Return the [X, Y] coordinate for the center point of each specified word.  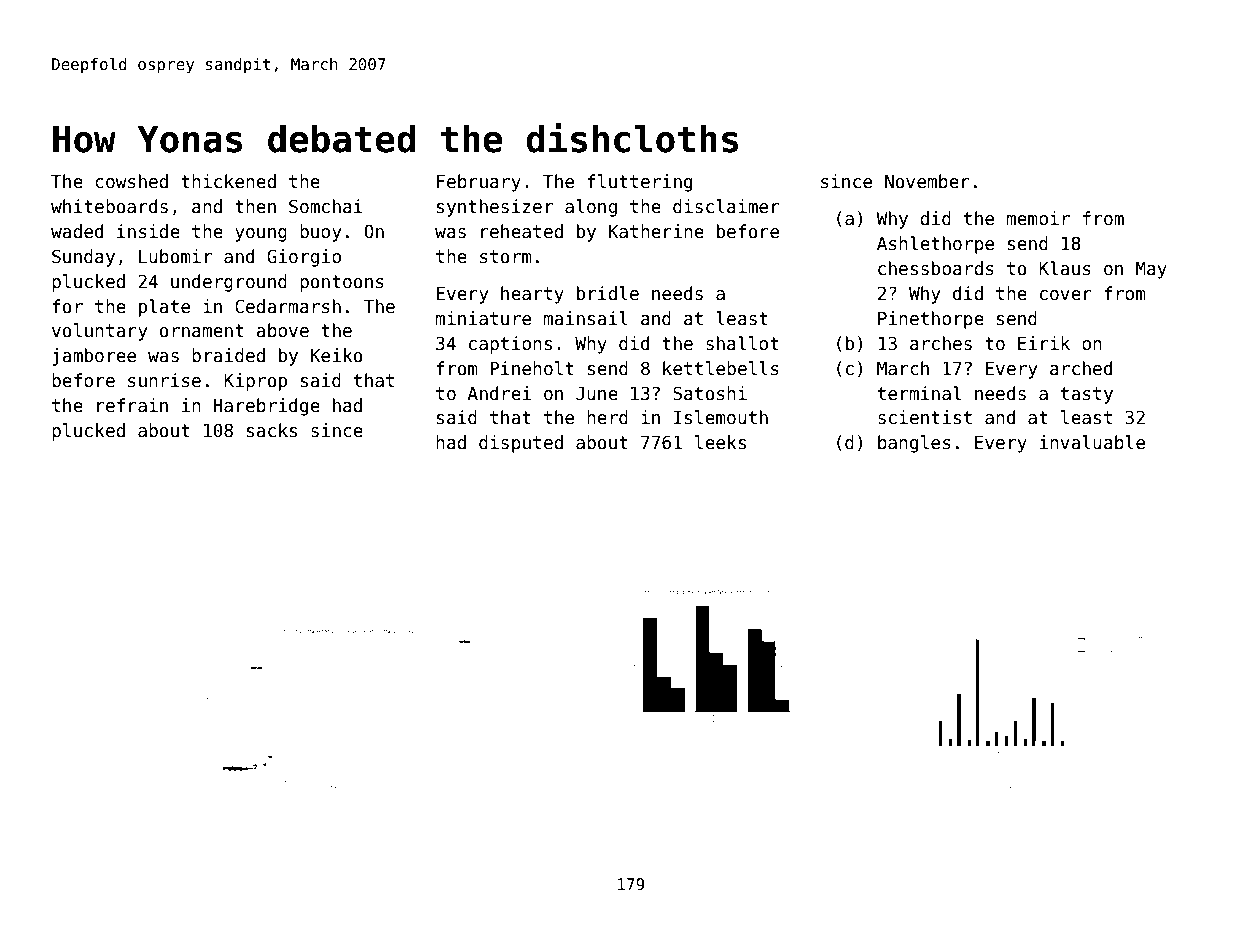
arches [941, 343]
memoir [1038, 218]
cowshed [131, 181]
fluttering [639, 183]
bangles [914, 444]
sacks [272, 430]
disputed [521, 444]
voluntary [100, 332]
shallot [742, 343]
